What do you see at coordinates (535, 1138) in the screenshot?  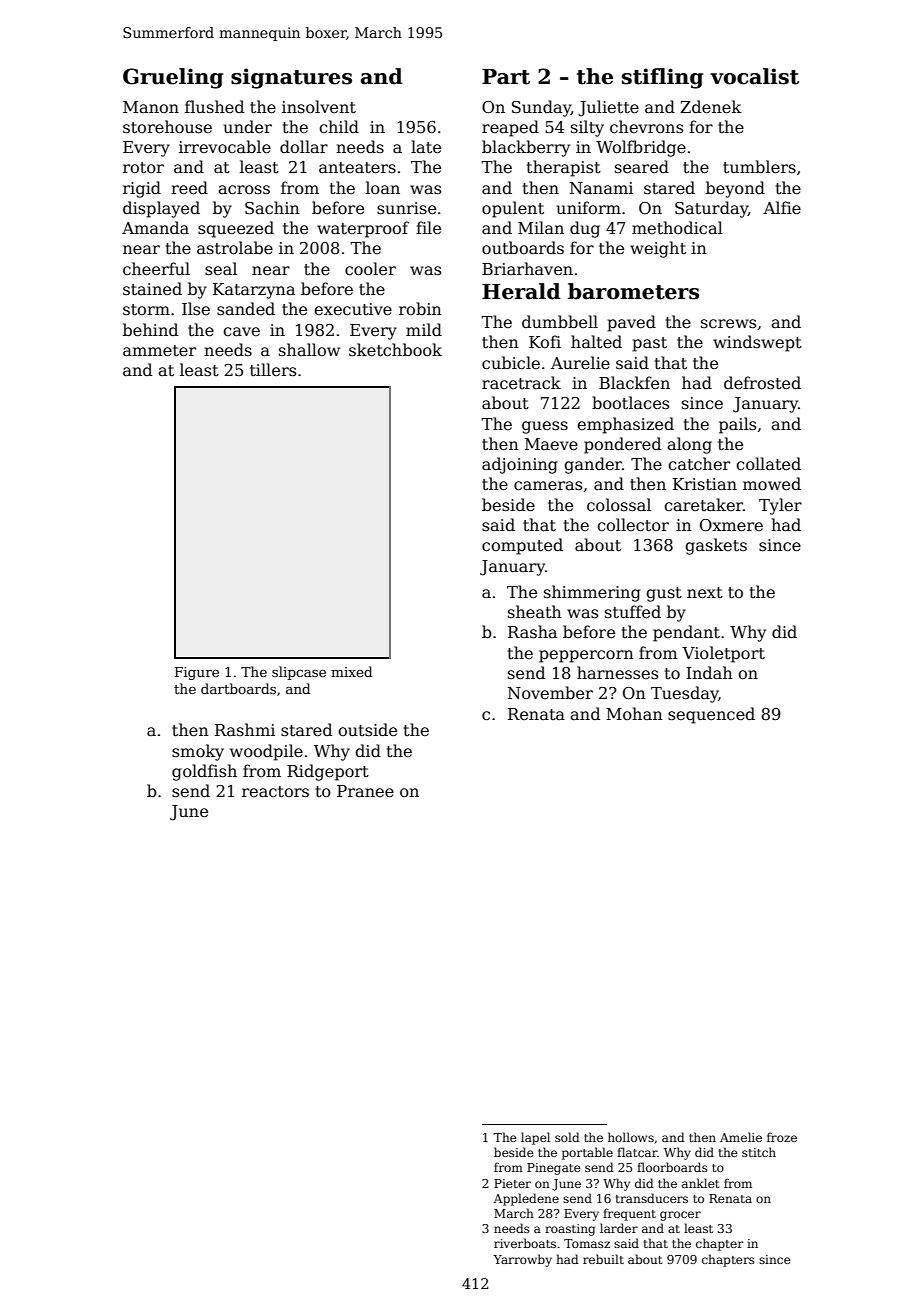 I see `lapel` at bounding box center [535, 1138].
